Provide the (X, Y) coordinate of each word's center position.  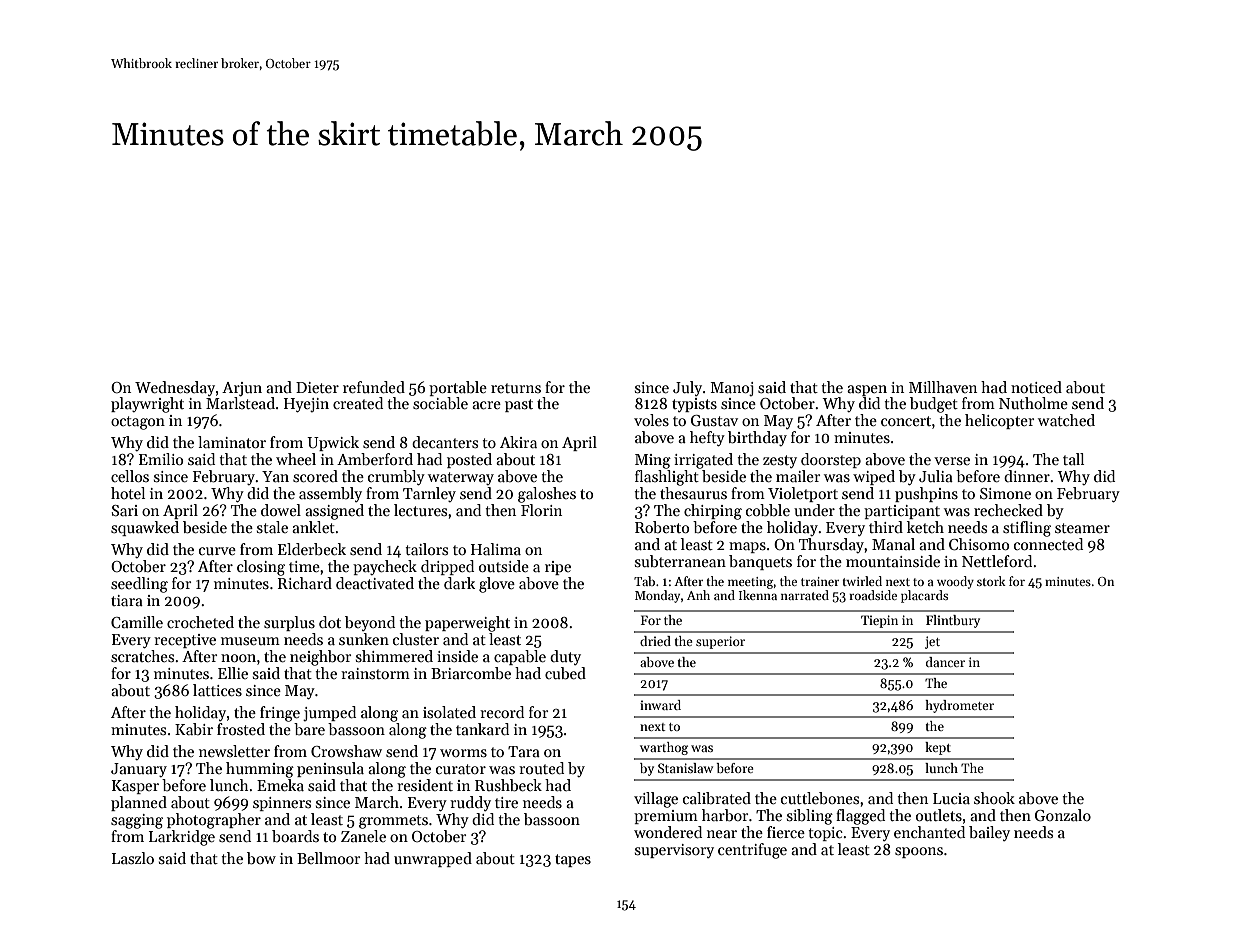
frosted (241, 729)
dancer (945, 662)
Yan (275, 476)
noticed (1036, 387)
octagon (138, 423)
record (502, 712)
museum (250, 641)
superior (720, 642)
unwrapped (433, 859)
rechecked (1008, 510)
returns (516, 388)
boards (295, 836)
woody (955, 582)
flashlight (667, 478)
